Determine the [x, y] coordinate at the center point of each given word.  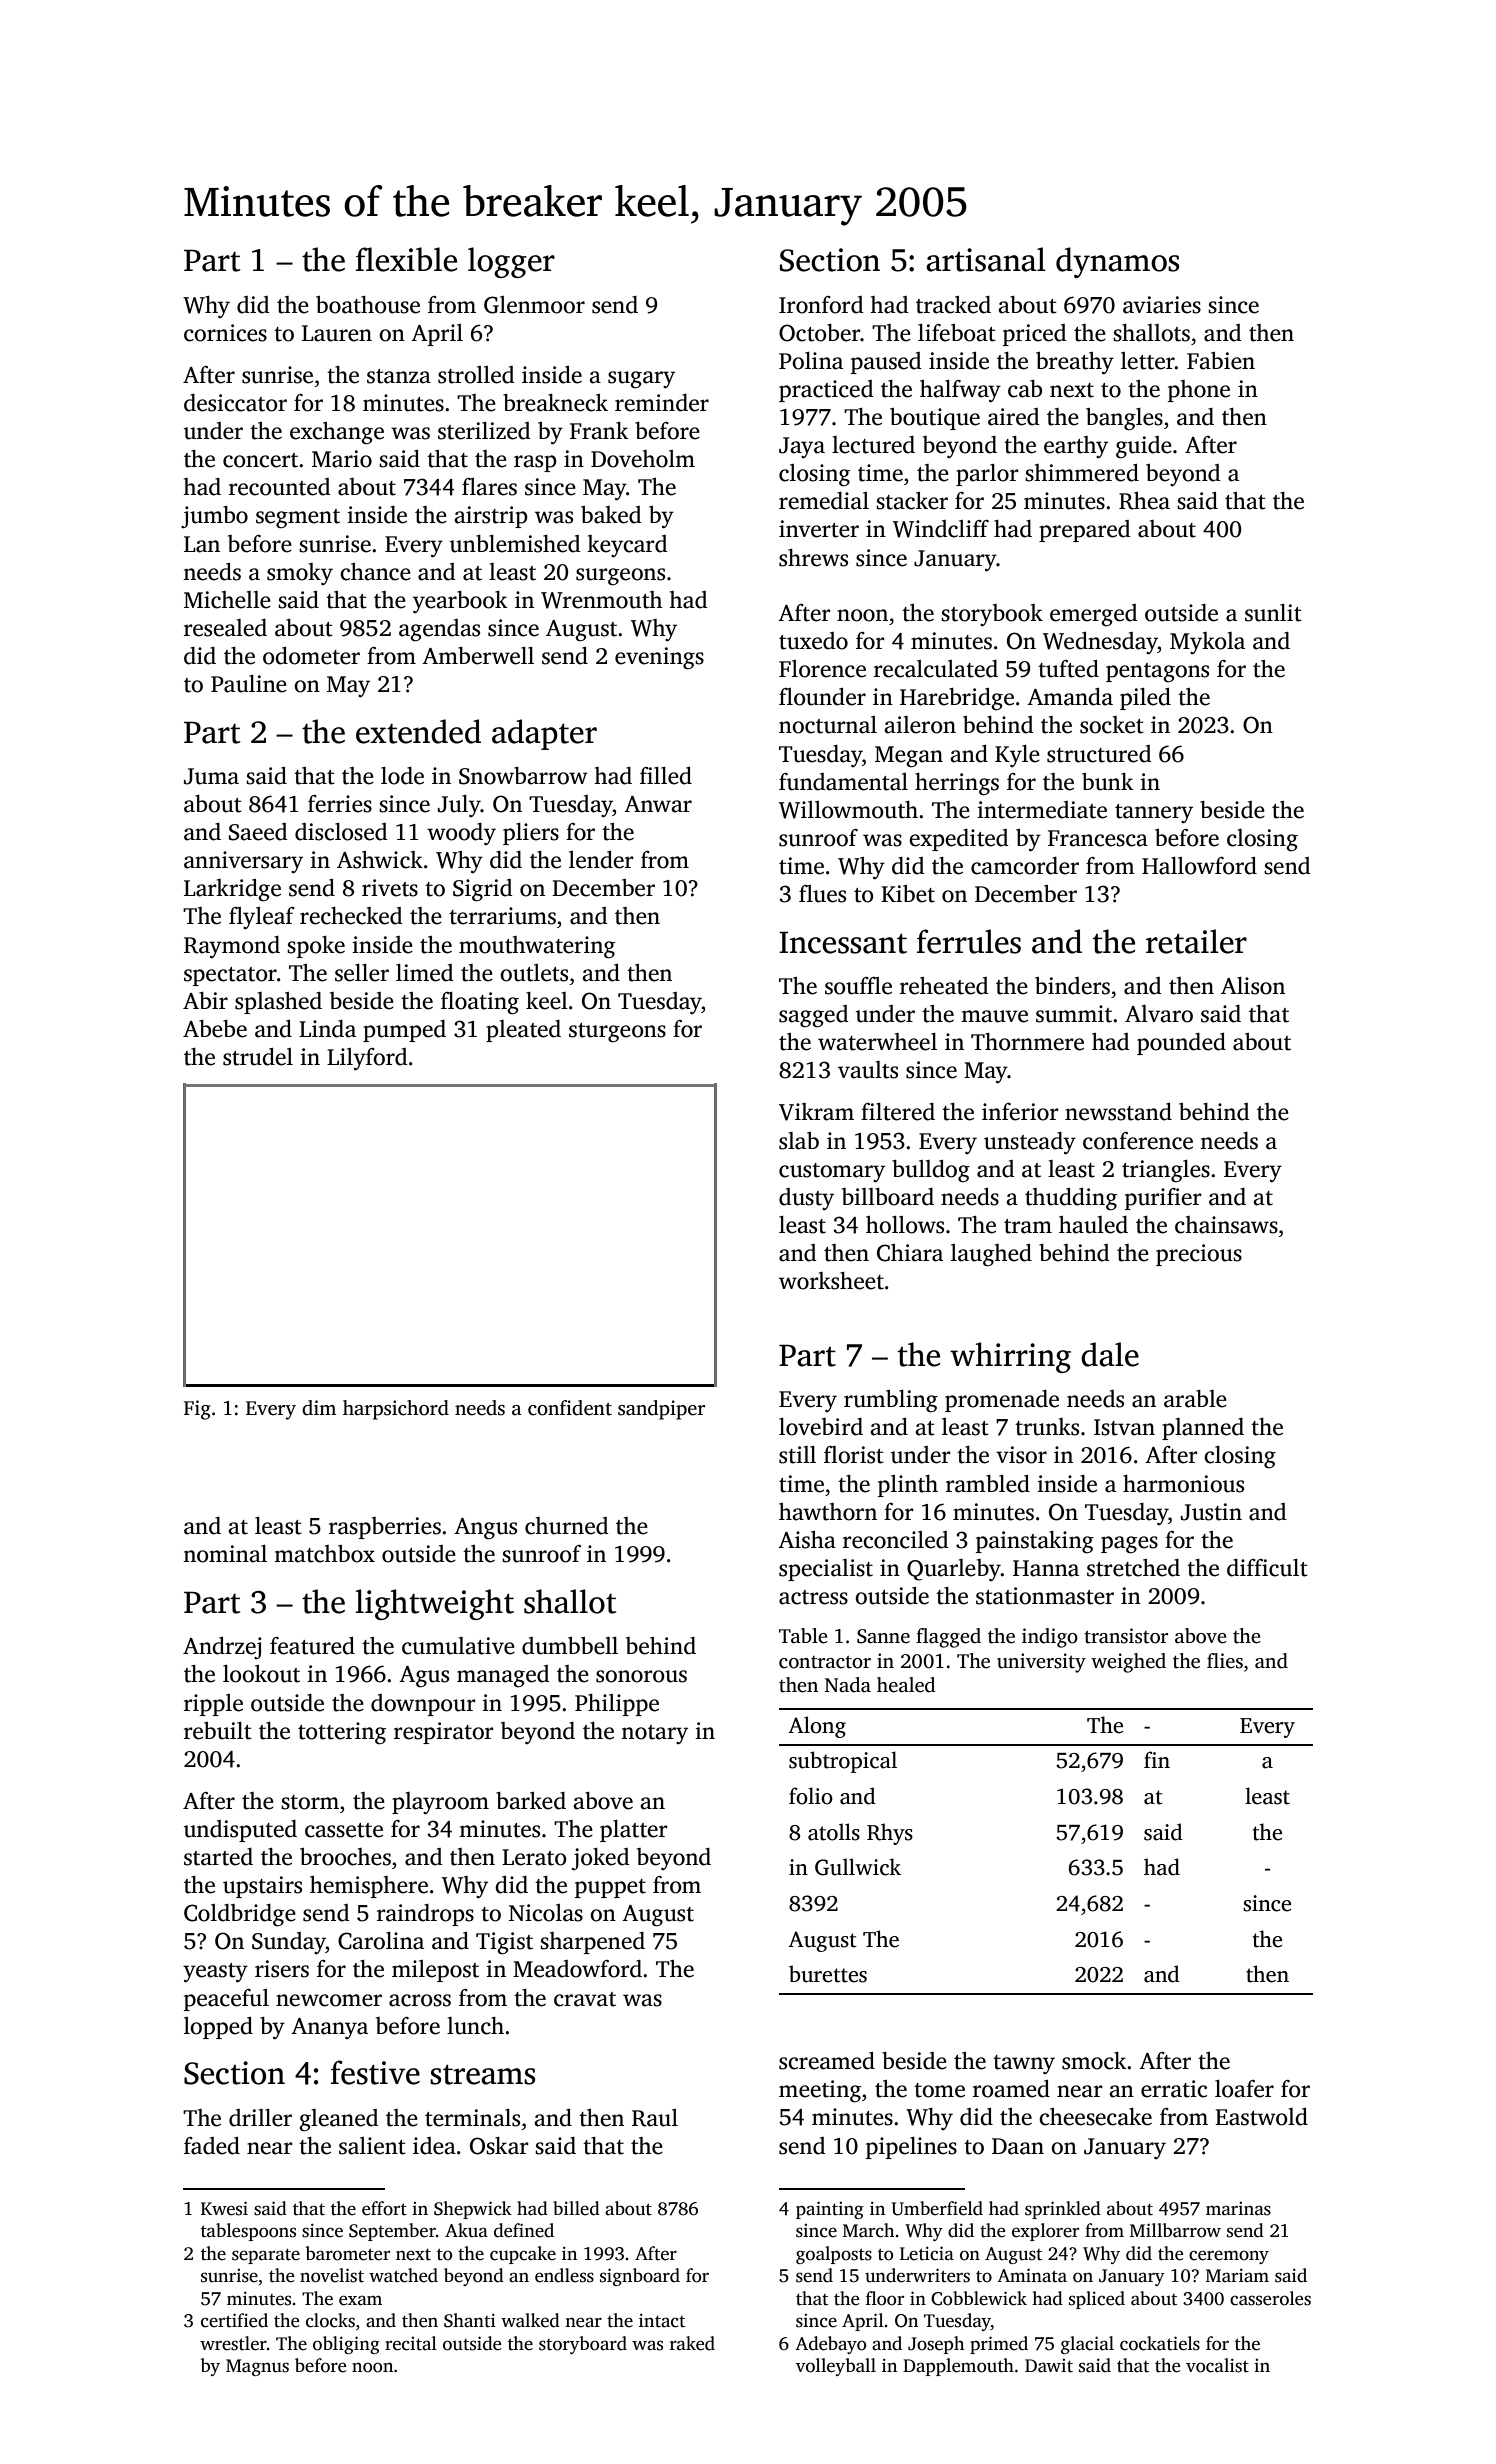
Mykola [1207, 643]
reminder [662, 403]
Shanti [470, 2320]
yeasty [215, 1973]
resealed [225, 628]
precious [1199, 1255]
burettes [828, 1974]
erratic [1174, 2089]
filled [666, 776]
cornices [225, 333]
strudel [258, 1057]
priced [1035, 335]
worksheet [831, 1281]
